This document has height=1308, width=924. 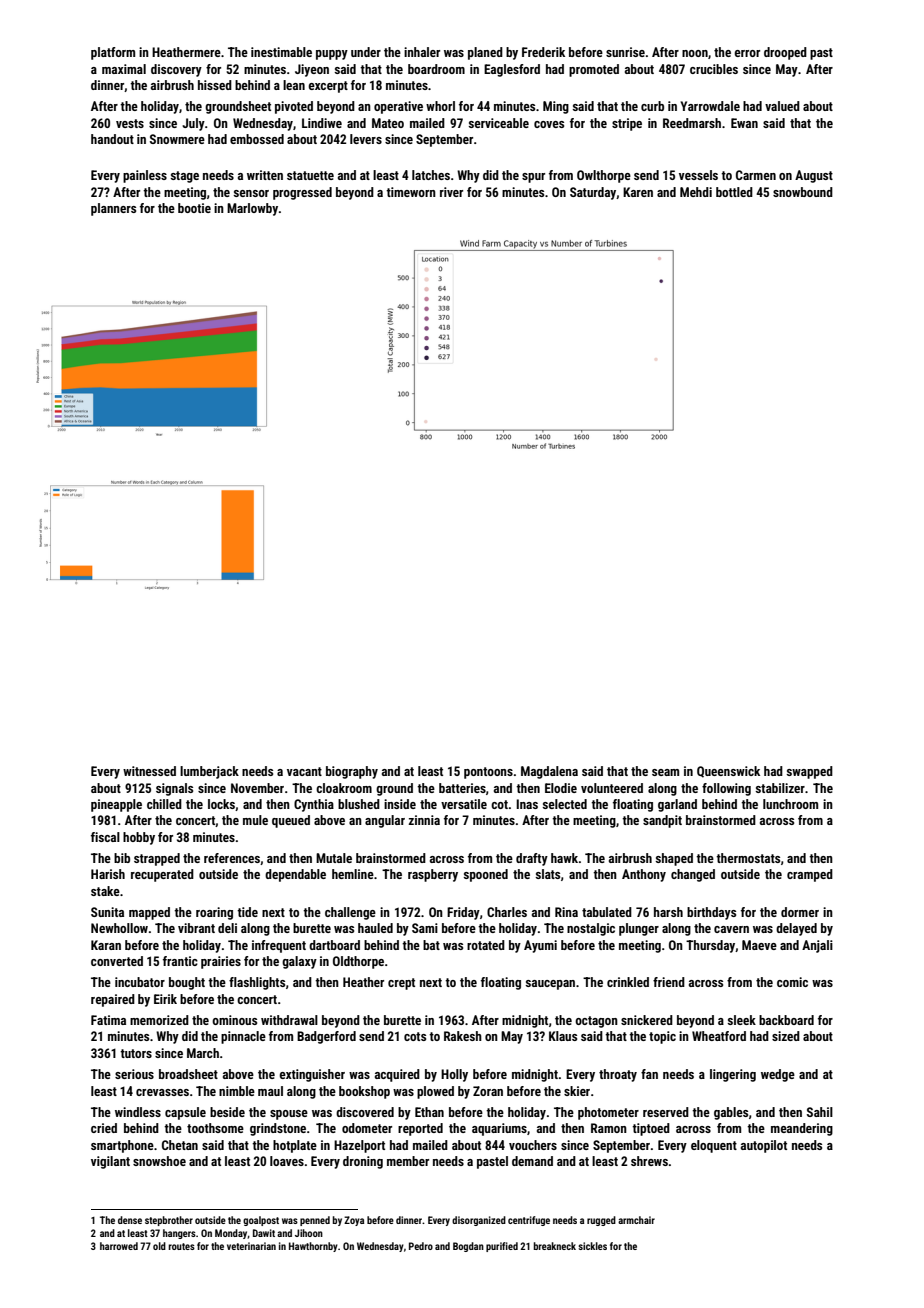 What do you see at coordinates (227, 1112) in the document?
I see `beside` at bounding box center [227, 1112].
